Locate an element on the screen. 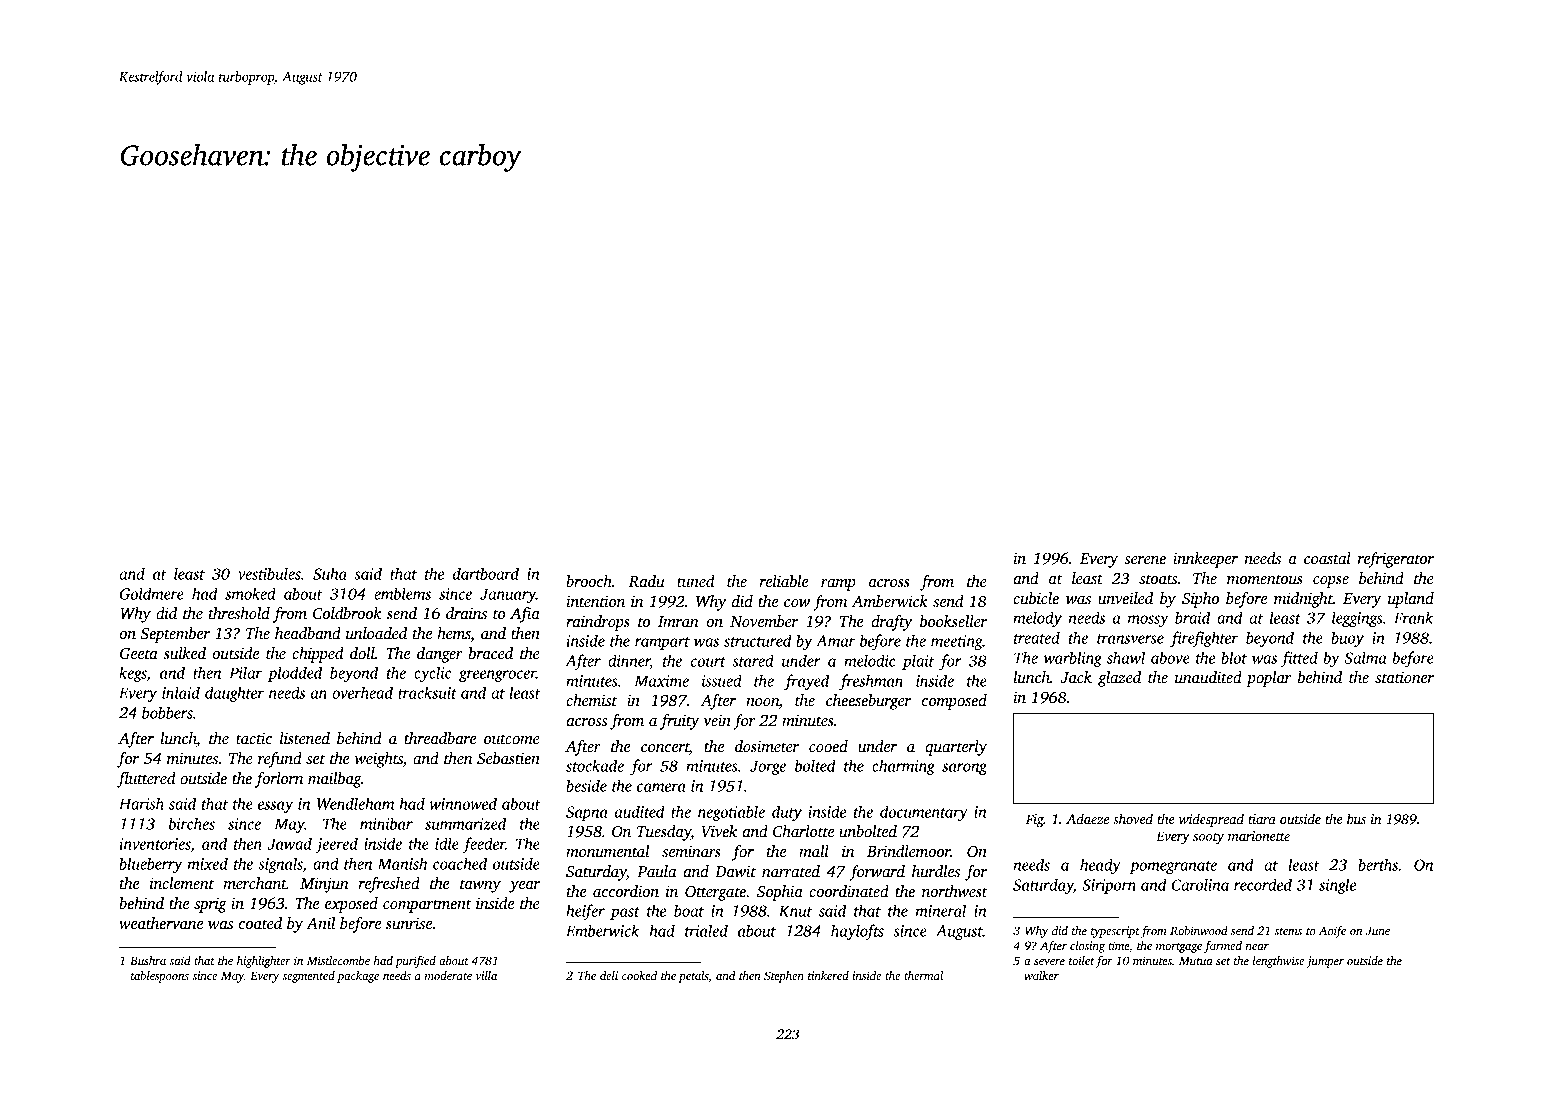 The width and height of the screenshot is (1553, 1098). poplar is located at coordinates (1269, 679).
